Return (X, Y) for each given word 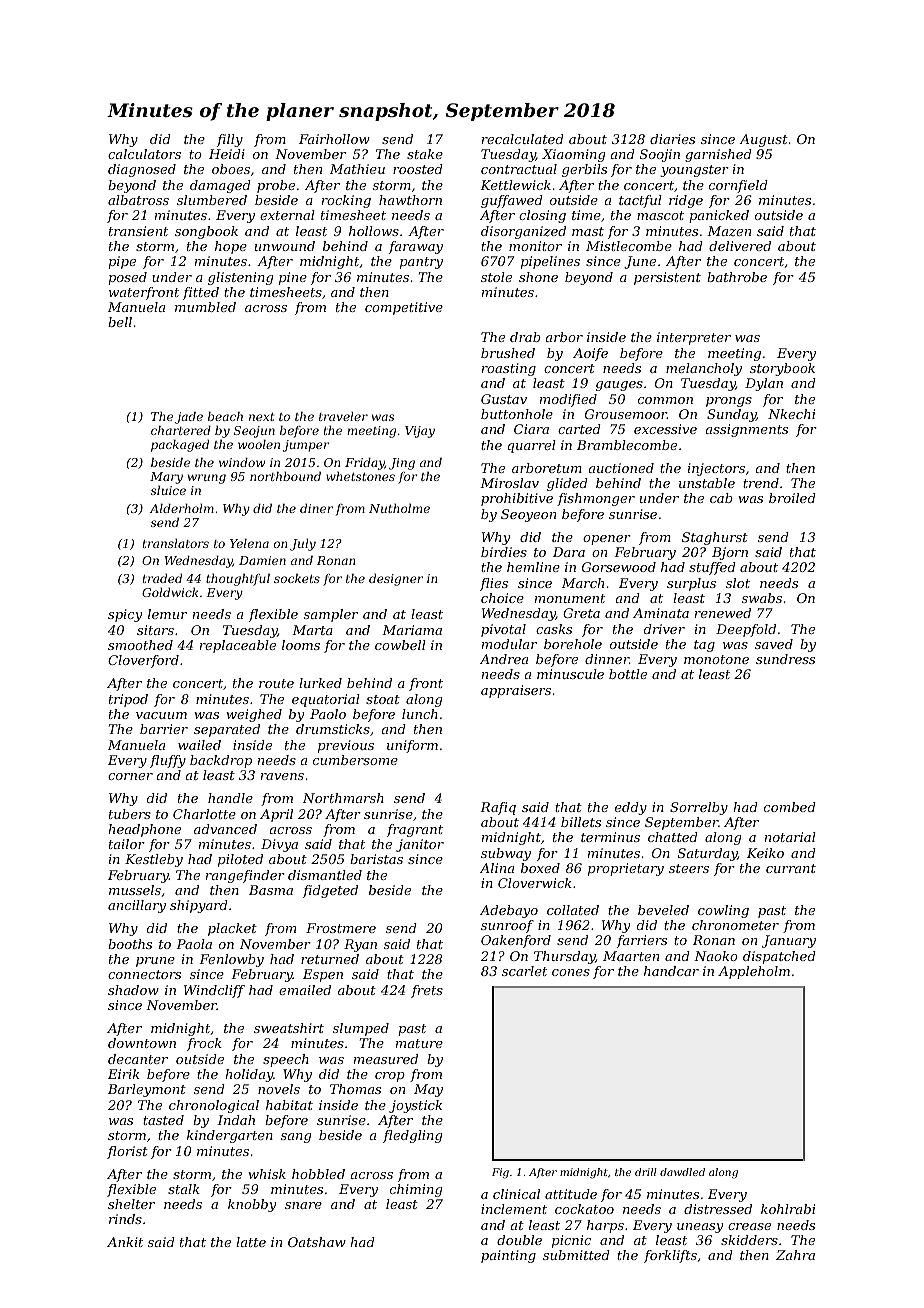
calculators (144, 154)
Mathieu (357, 169)
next (261, 417)
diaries (672, 139)
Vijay (420, 432)
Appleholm (754, 972)
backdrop (221, 761)
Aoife (590, 354)
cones (571, 972)
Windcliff (214, 991)
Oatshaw (317, 1242)
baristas (376, 859)
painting (508, 1256)
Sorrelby (699, 808)
